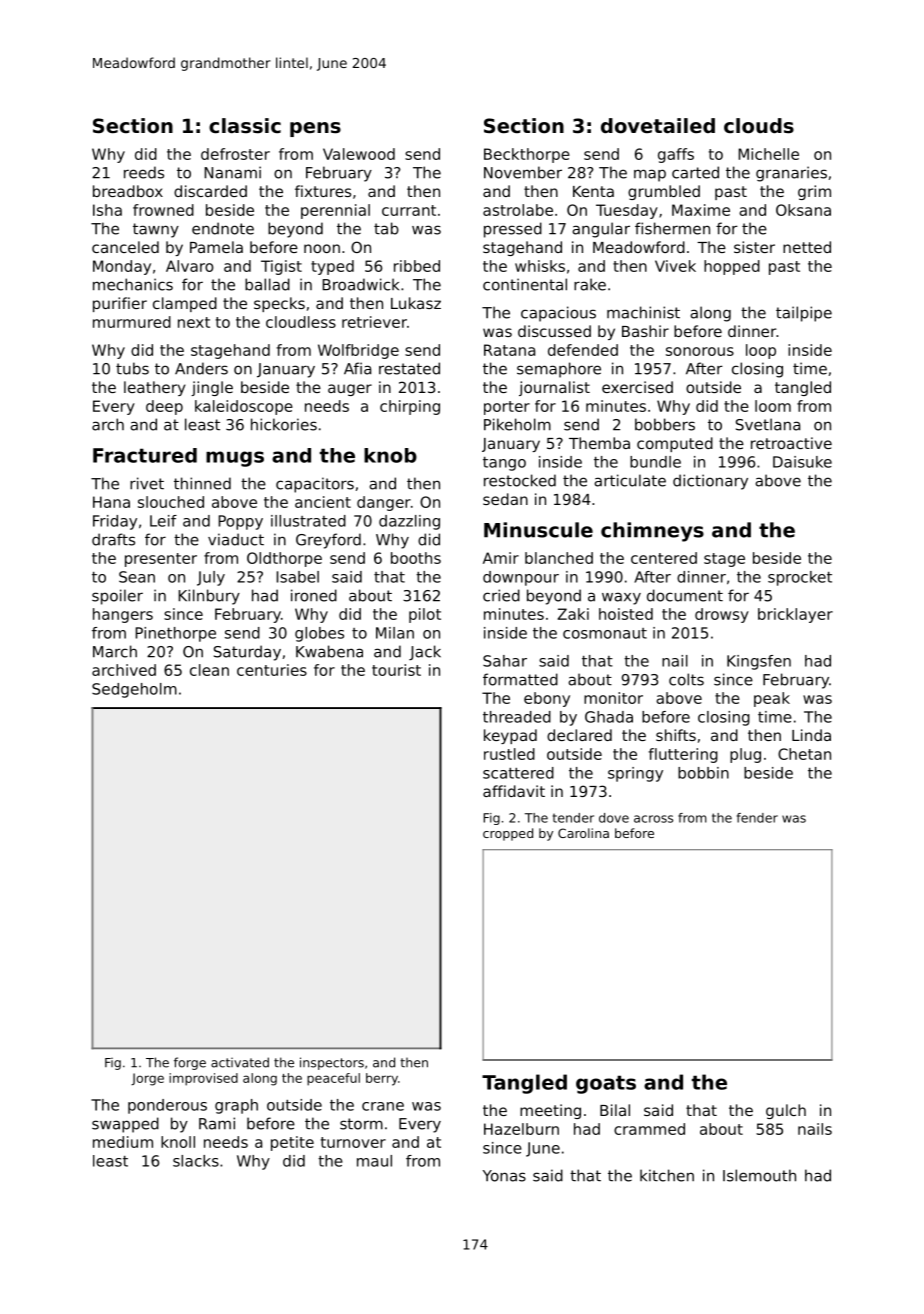 The image size is (924, 1314). Describe the element at coordinates (245, 126) in the page. I see `classic` at that location.
